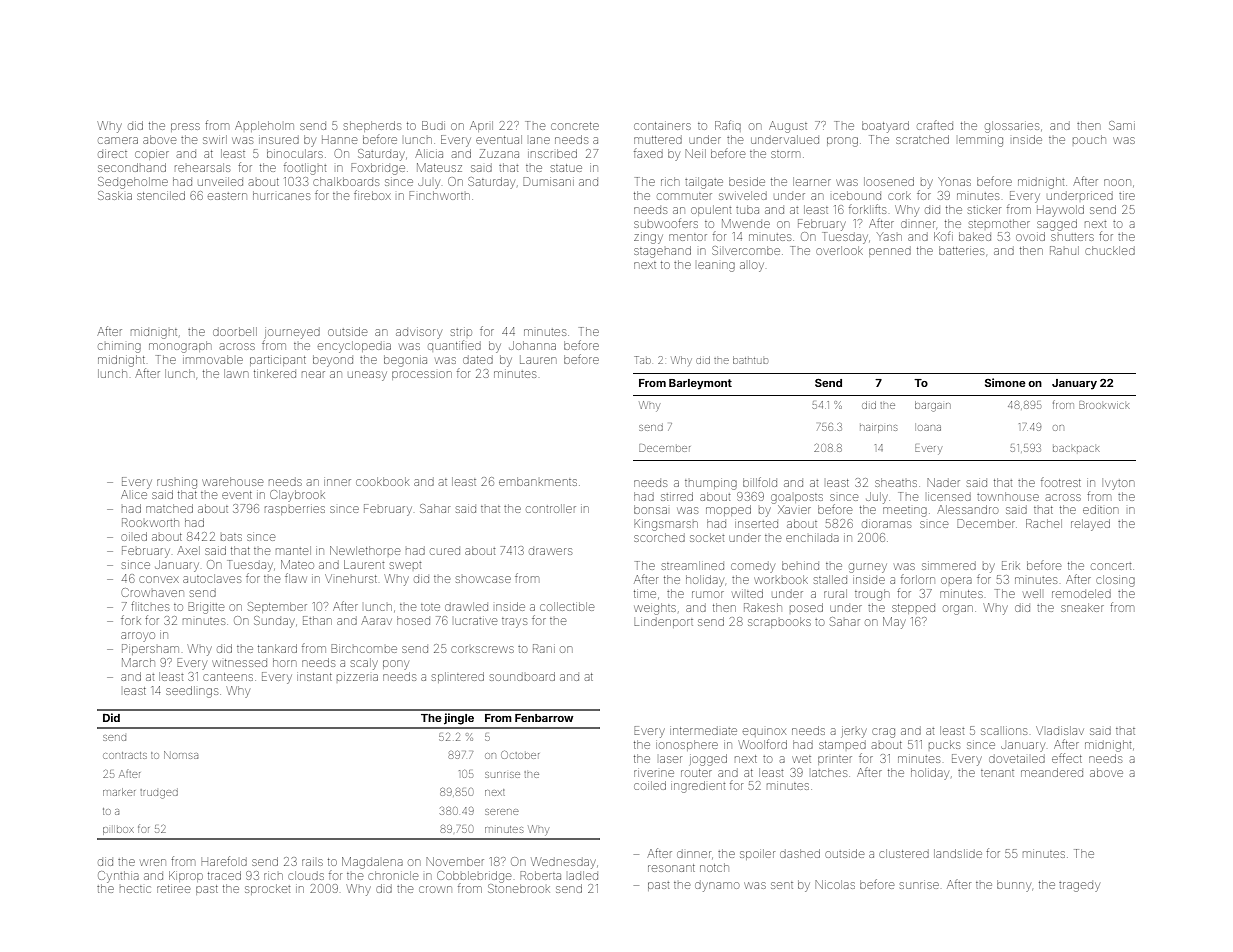 This page has height=952, width=1233. Describe the element at coordinates (206, 608) in the page. I see `Brigitte` at that location.
